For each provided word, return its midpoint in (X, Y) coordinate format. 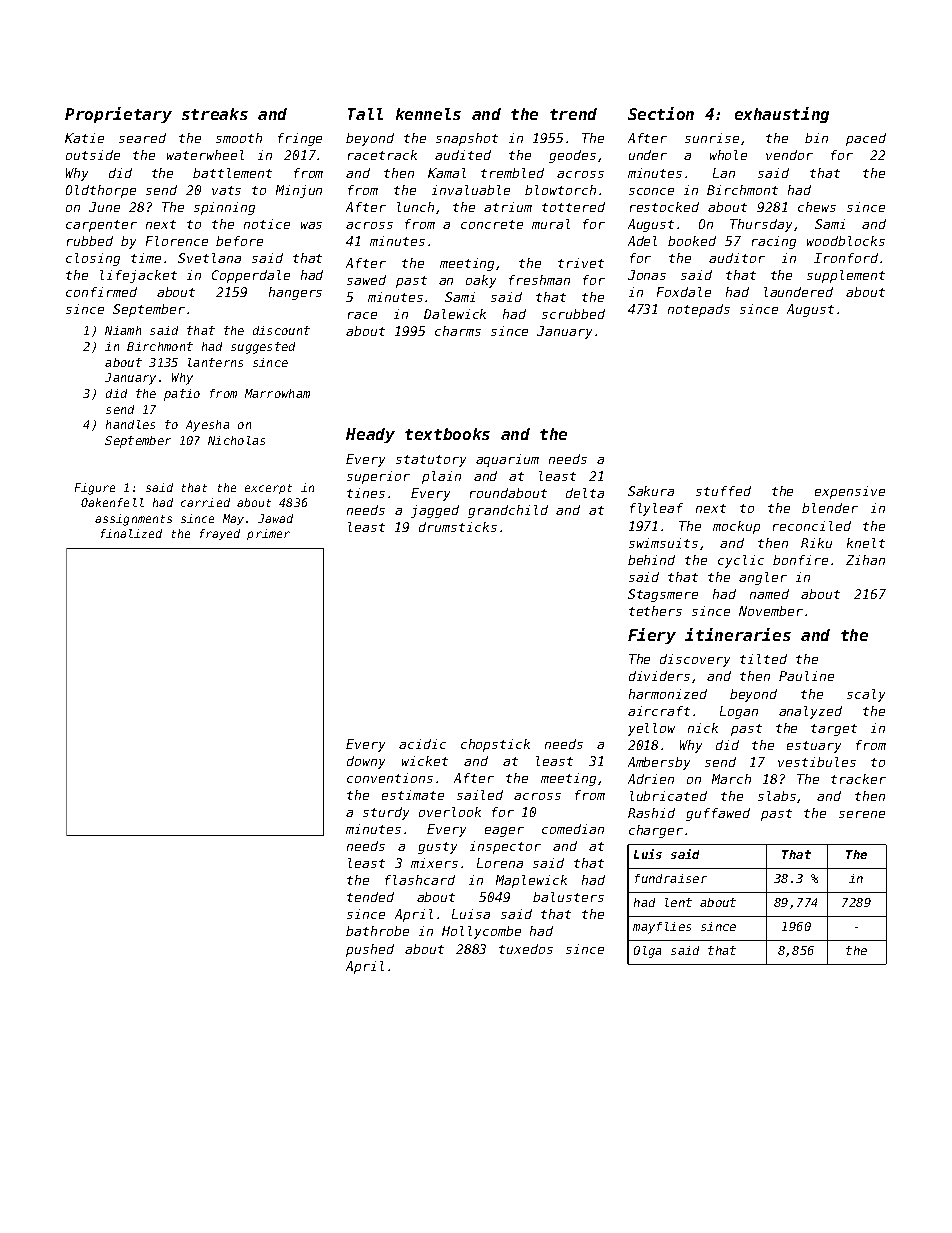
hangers (295, 293)
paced (866, 139)
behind (651, 560)
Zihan (865, 560)
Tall (365, 114)
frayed (220, 534)
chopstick (495, 745)
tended (370, 897)
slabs (777, 796)
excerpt (268, 489)
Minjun (299, 191)
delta (585, 493)
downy (366, 762)
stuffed (723, 491)
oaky (481, 281)
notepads (699, 310)
